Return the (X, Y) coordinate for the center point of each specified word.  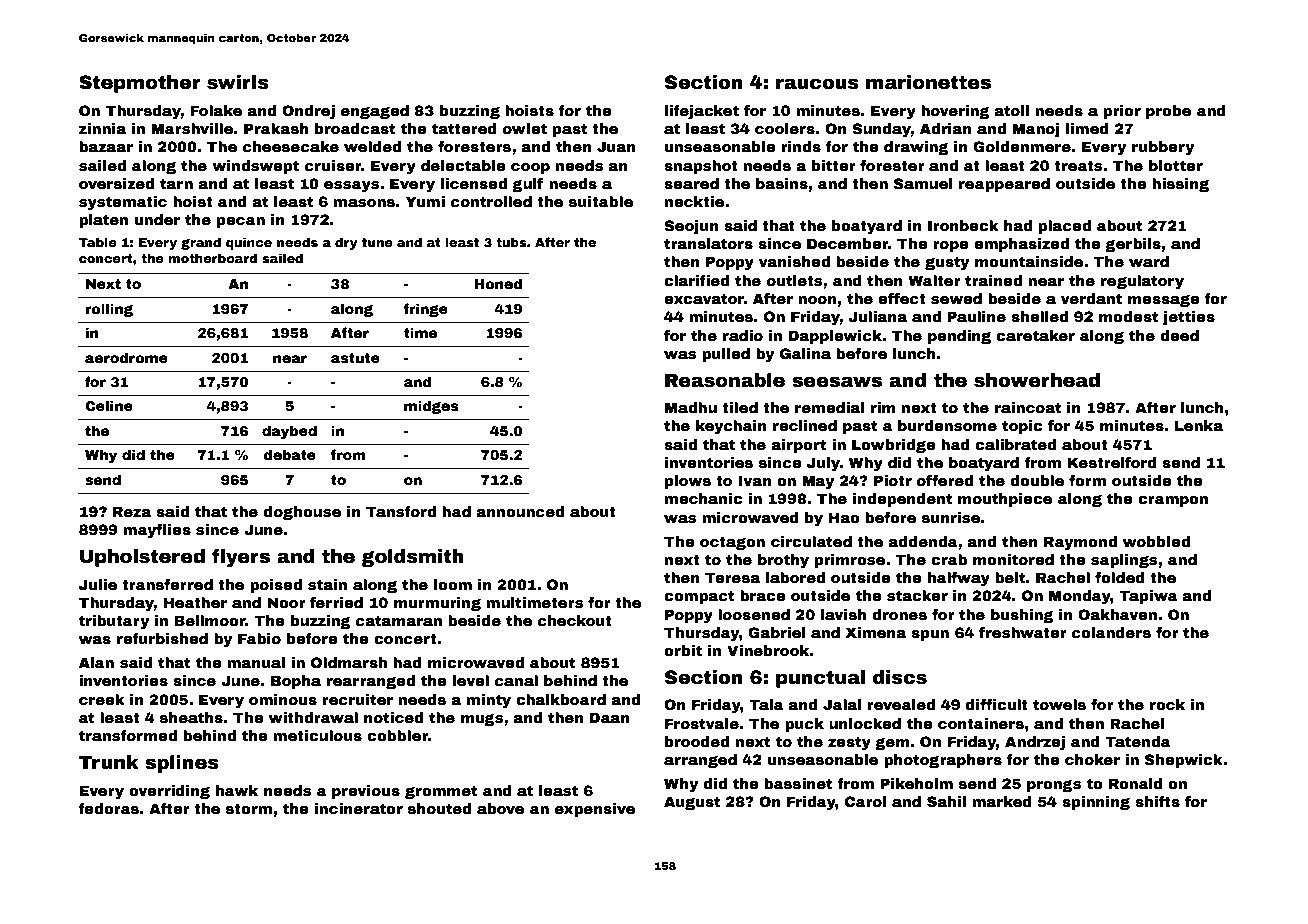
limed (1087, 128)
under (157, 219)
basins (782, 183)
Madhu (691, 407)
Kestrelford (1112, 462)
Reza (132, 511)
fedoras (108, 808)
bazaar (106, 146)
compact (699, 597)
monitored (1013, 559)
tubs (511, 242)
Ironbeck (963, 225)
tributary (114, 622)
